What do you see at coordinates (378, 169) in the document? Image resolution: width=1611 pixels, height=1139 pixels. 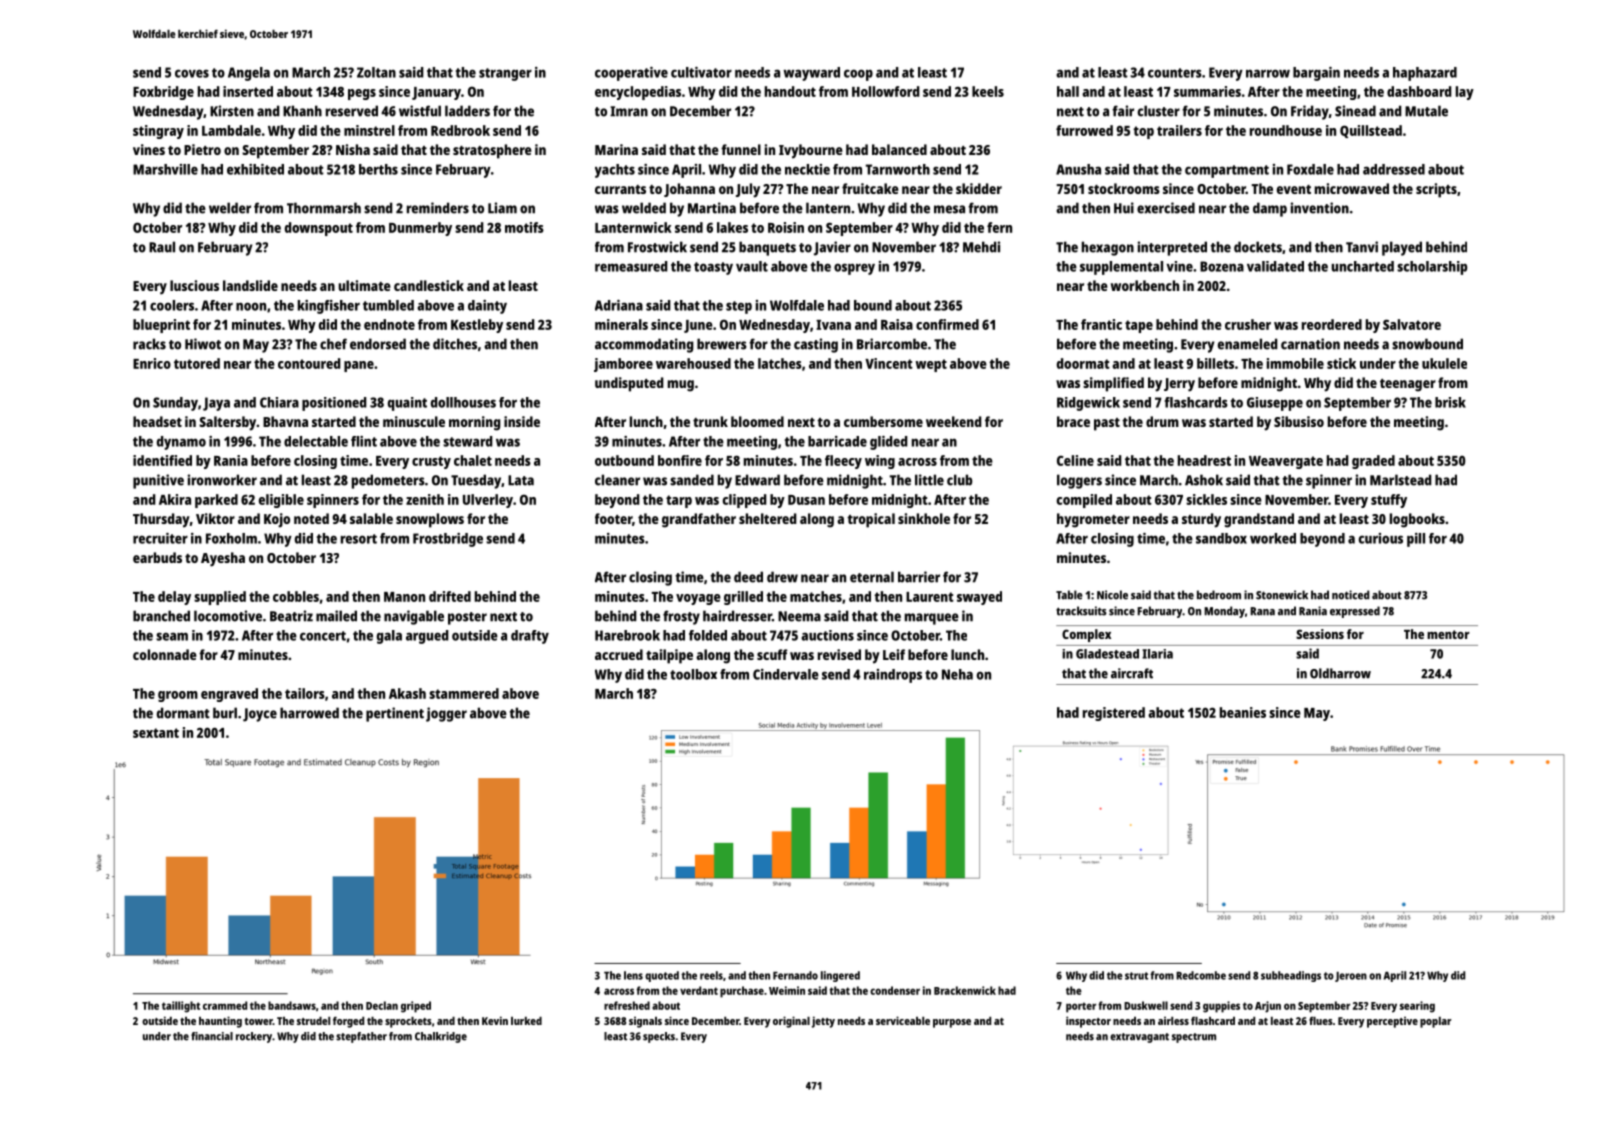 I see `berths` at bounding box center [378, 169].
